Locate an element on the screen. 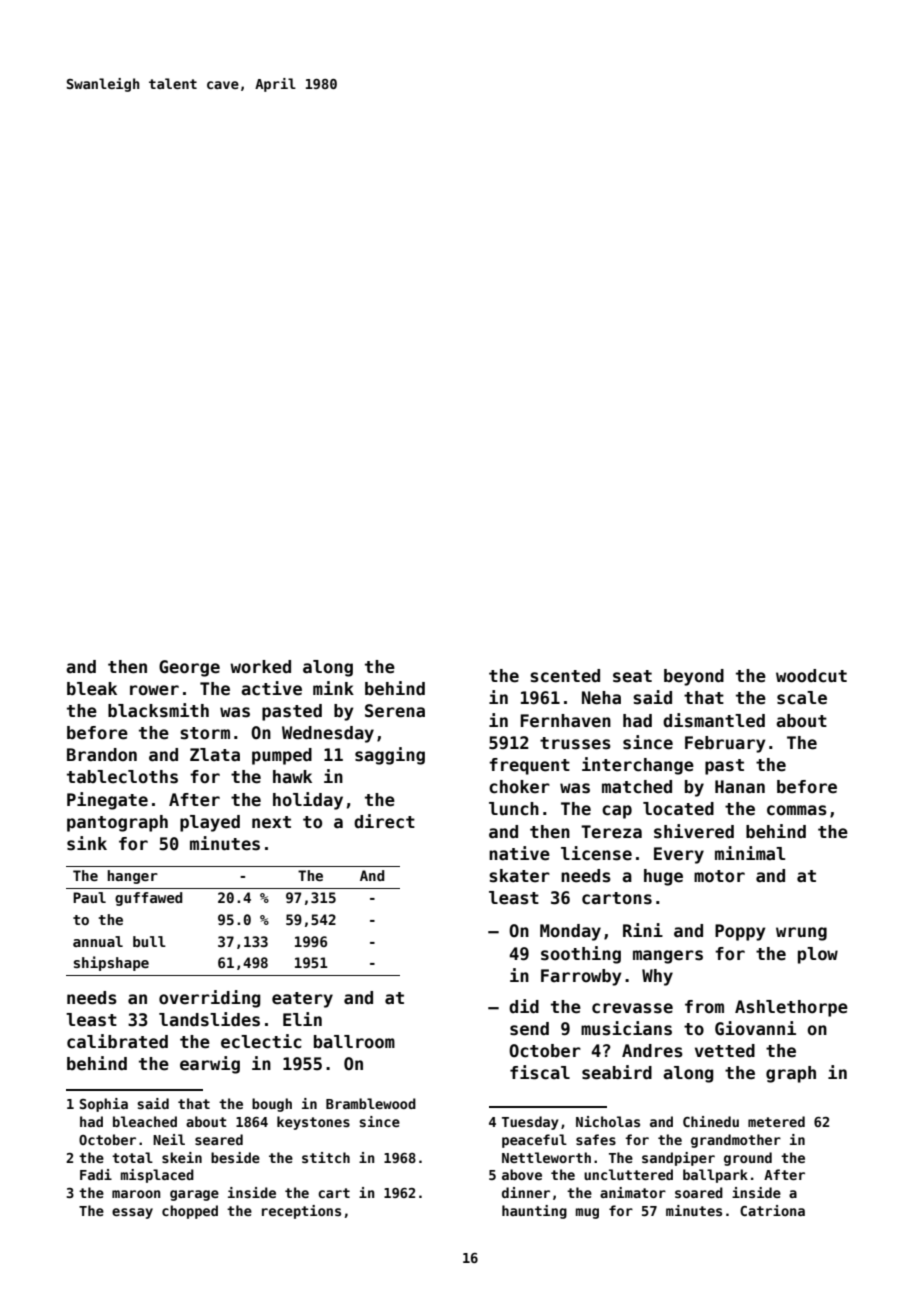 The width and height of the screenshot is (924, 1311). Brandon is located at coordinates (102, 755).
